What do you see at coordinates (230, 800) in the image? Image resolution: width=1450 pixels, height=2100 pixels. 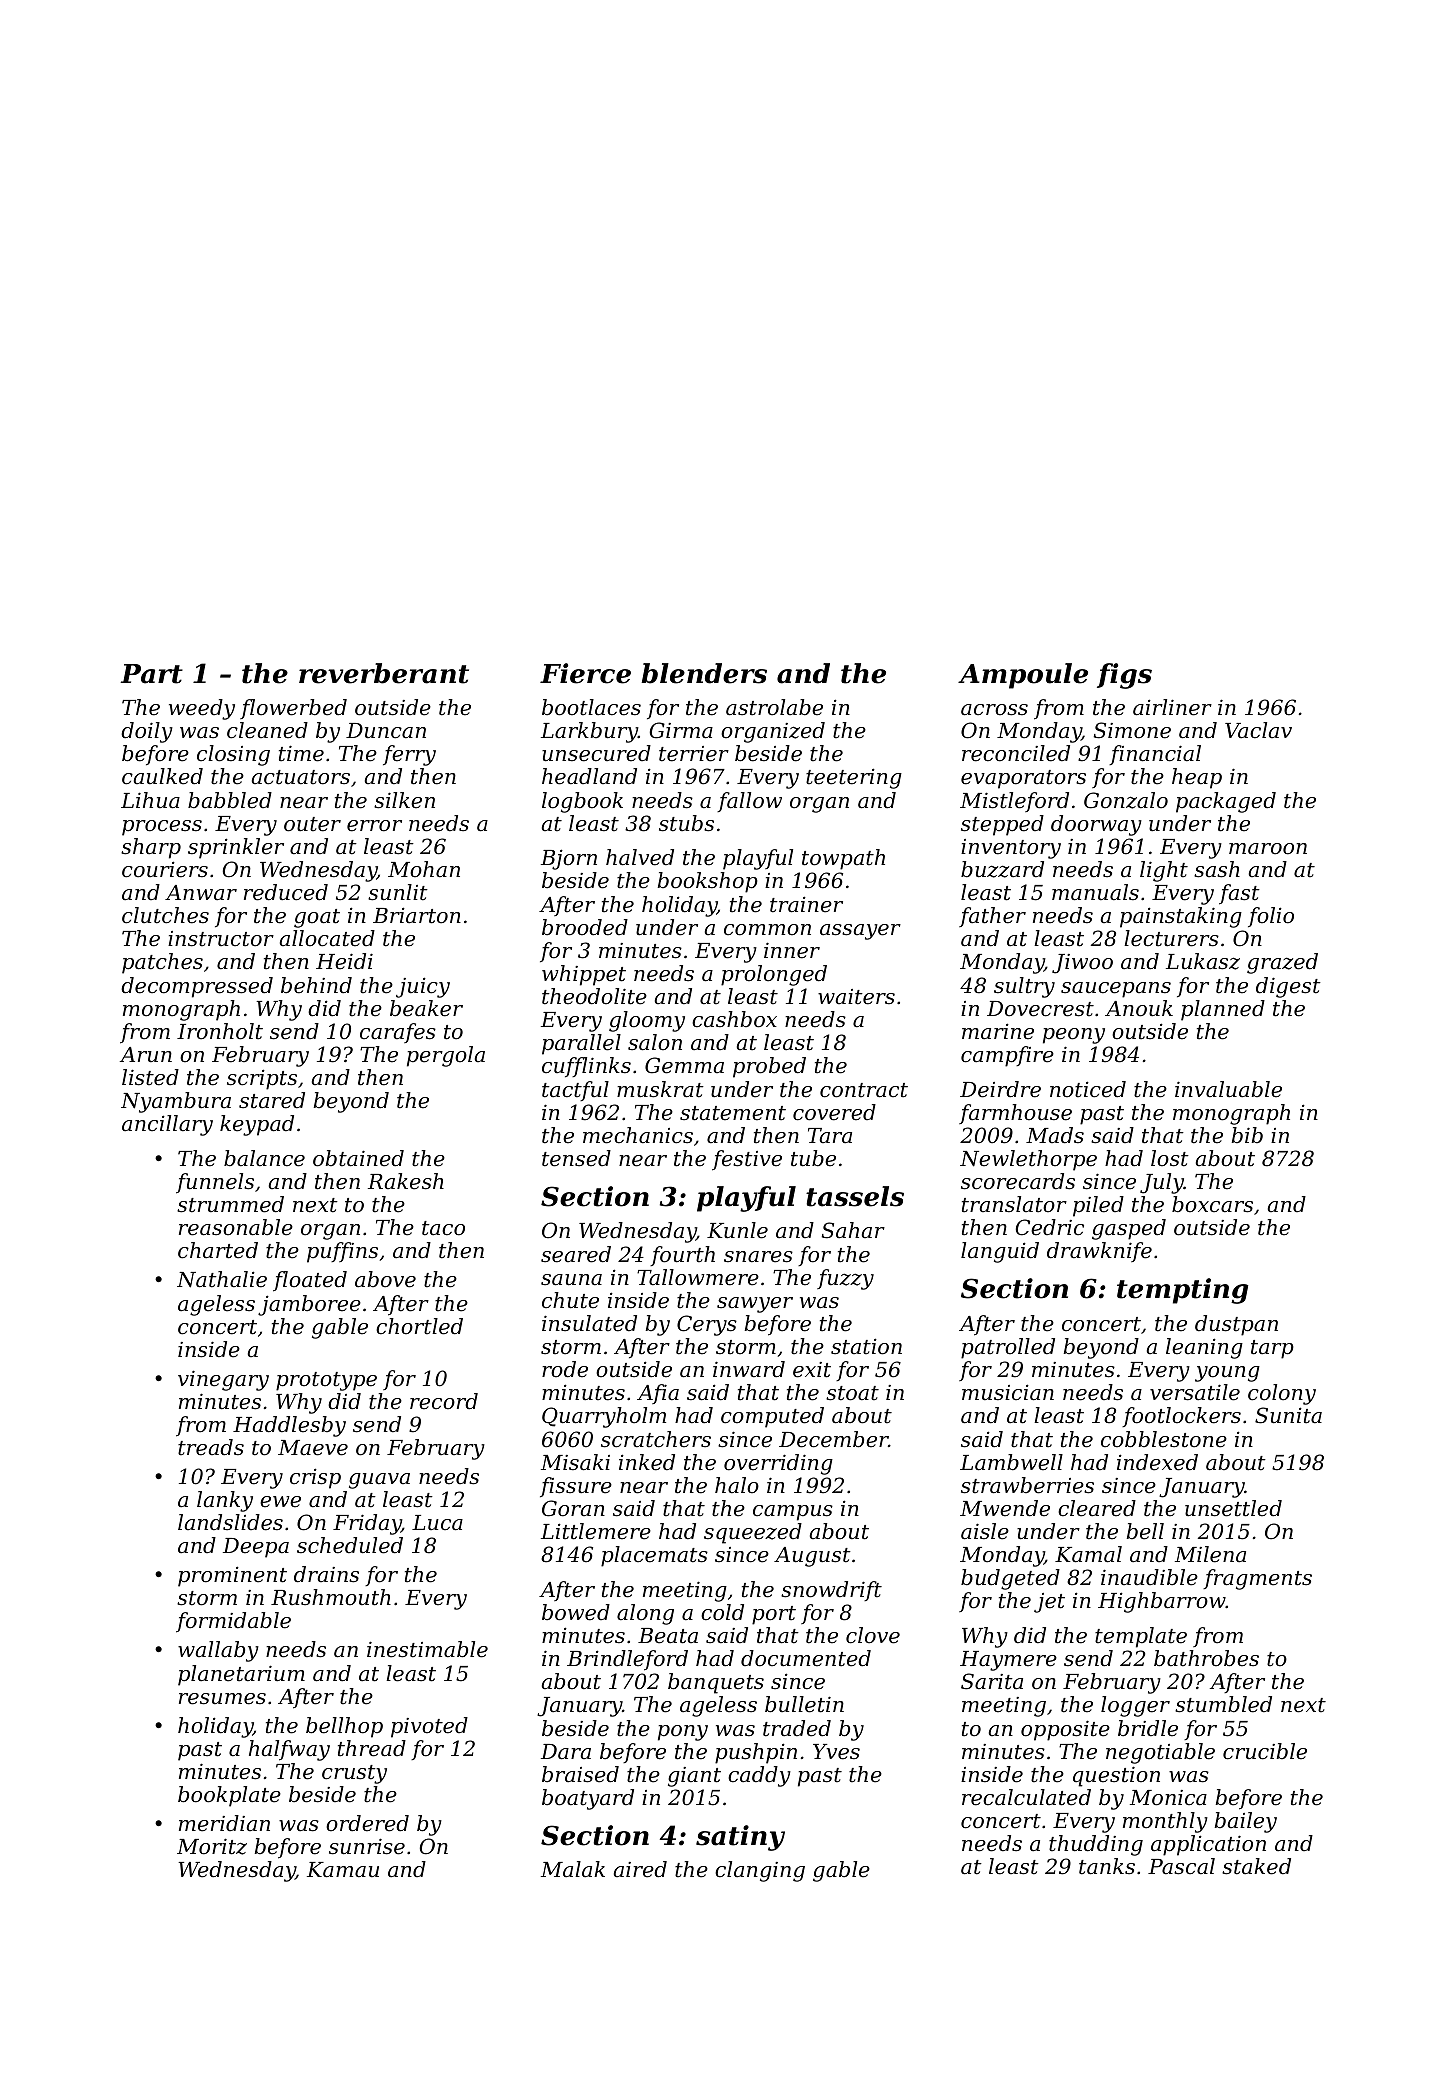 I see `babbled` at bounding box center [230, 800].
